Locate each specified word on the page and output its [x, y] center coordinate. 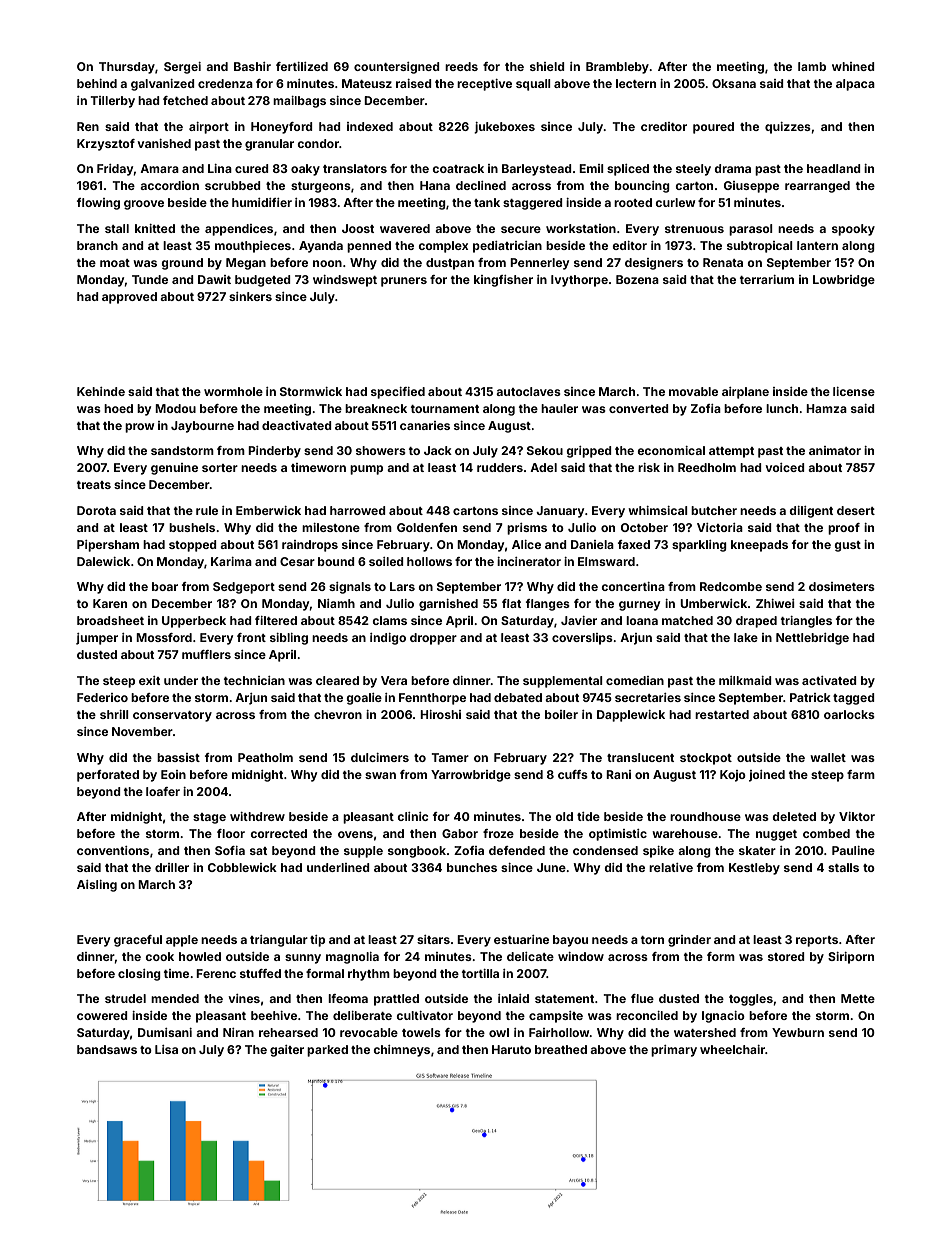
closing [139, 975]
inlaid [513, 998]
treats [94, 485]
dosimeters [842, 586]
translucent [640, 757]
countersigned [397, 68]
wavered [405, 228]
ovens [355, 834]
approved [129, 298]
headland [834, 168]
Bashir [252, 66]
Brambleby [617, 68]
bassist [178, 757]
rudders [500, 467]
